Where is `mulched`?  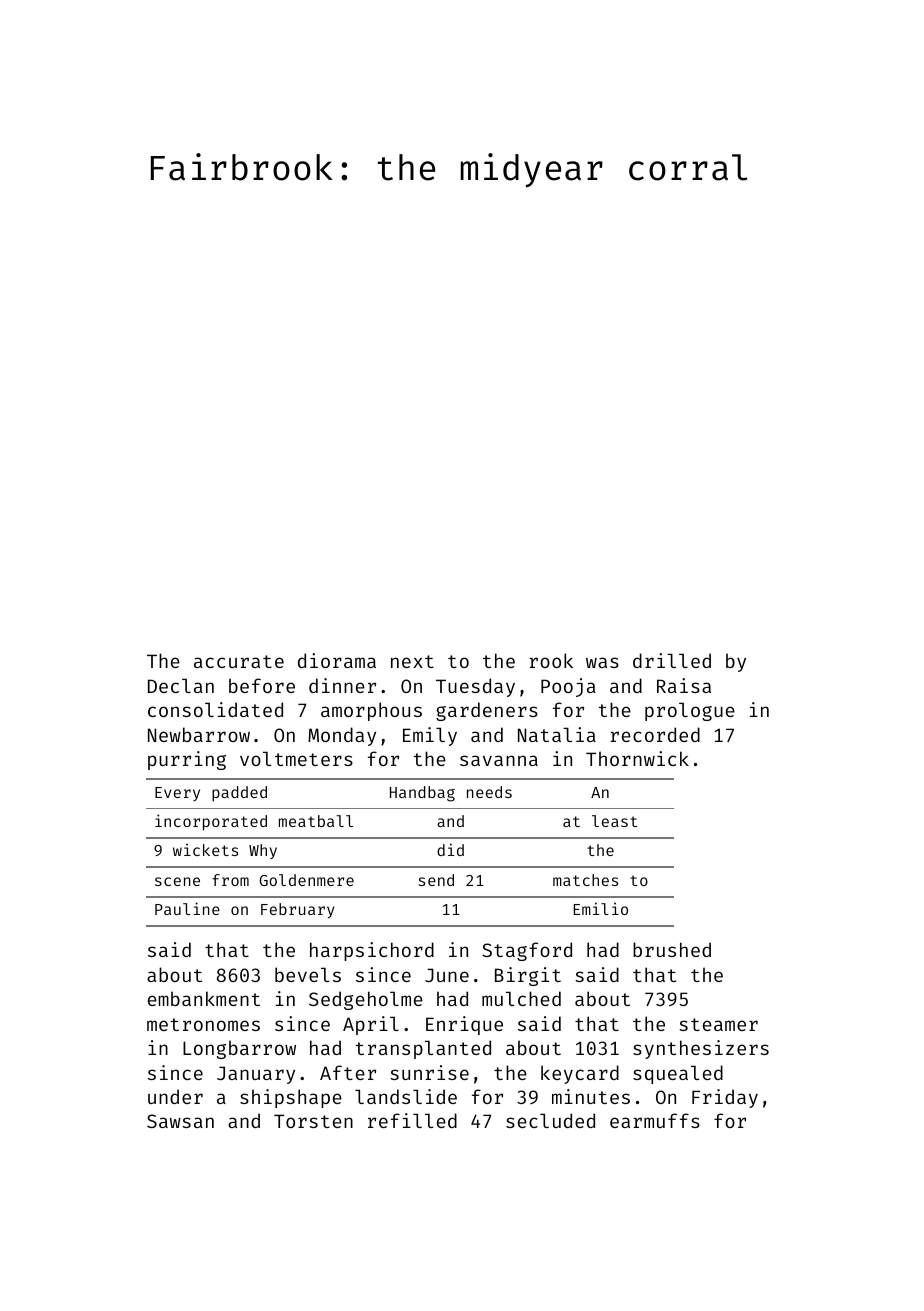 mulched is located at coordinates (521, 998).
